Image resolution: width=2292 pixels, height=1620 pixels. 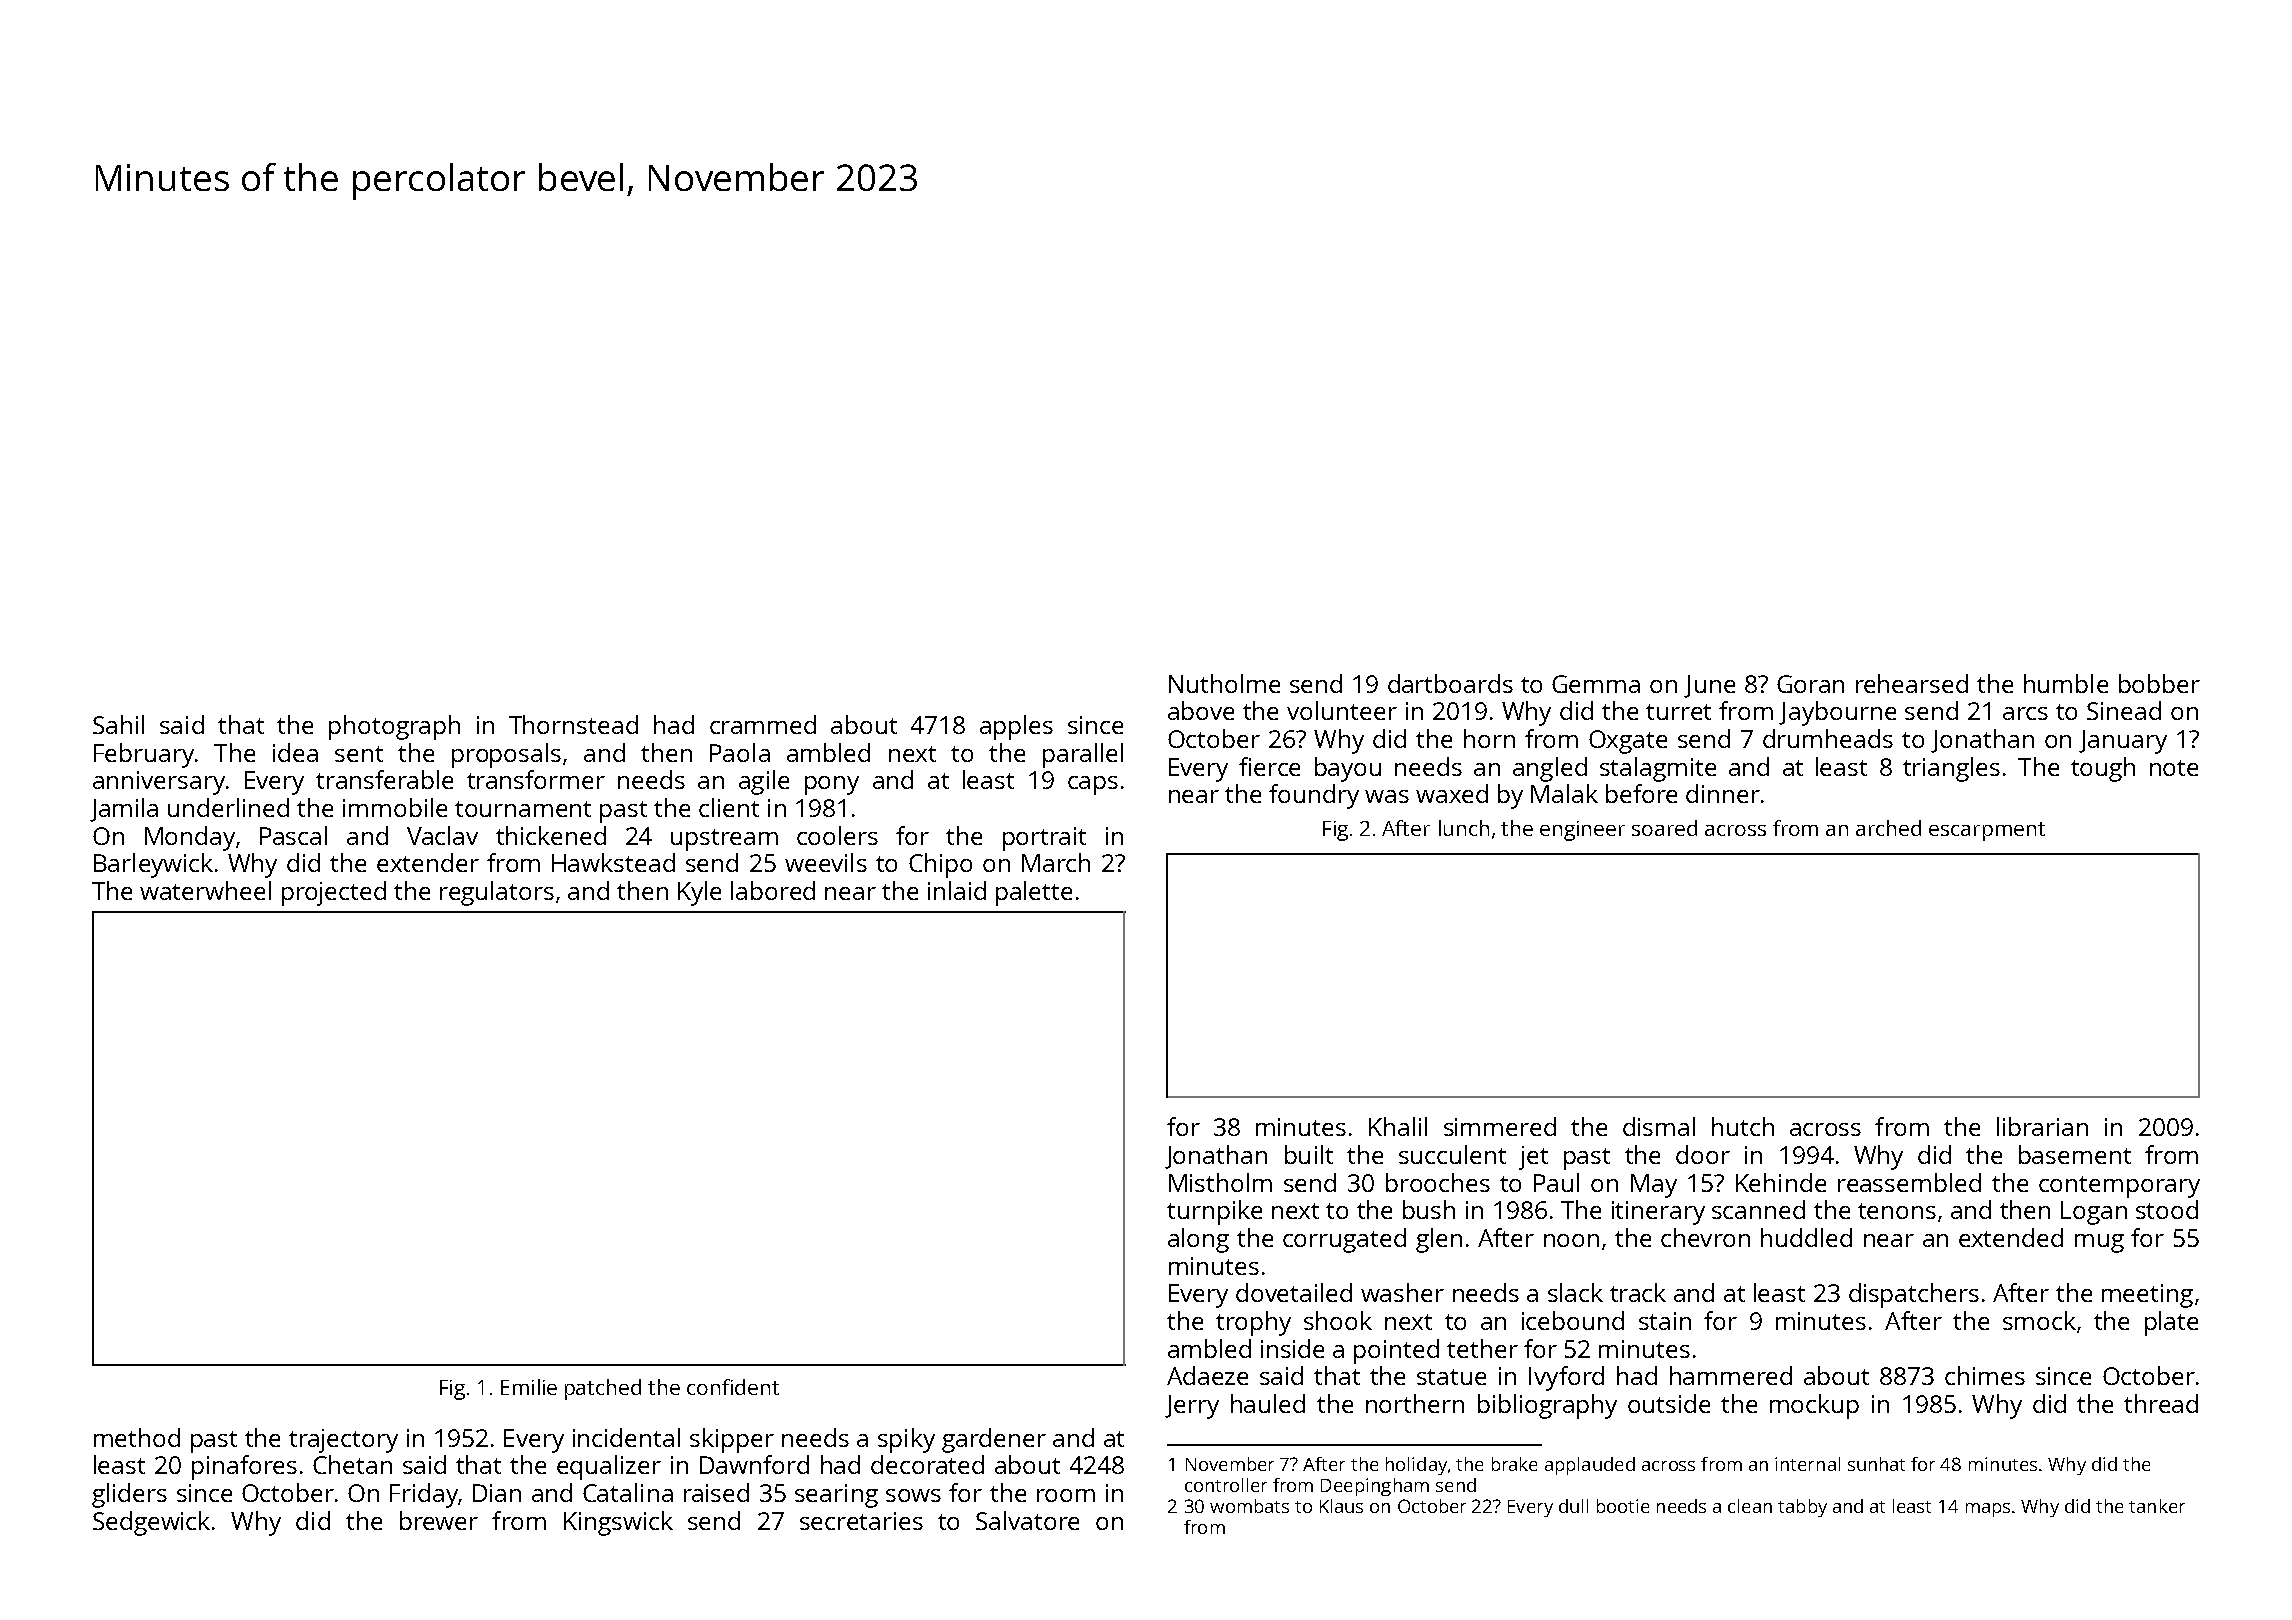 I want to click on librarian, so click(x=2042, y=1126).
